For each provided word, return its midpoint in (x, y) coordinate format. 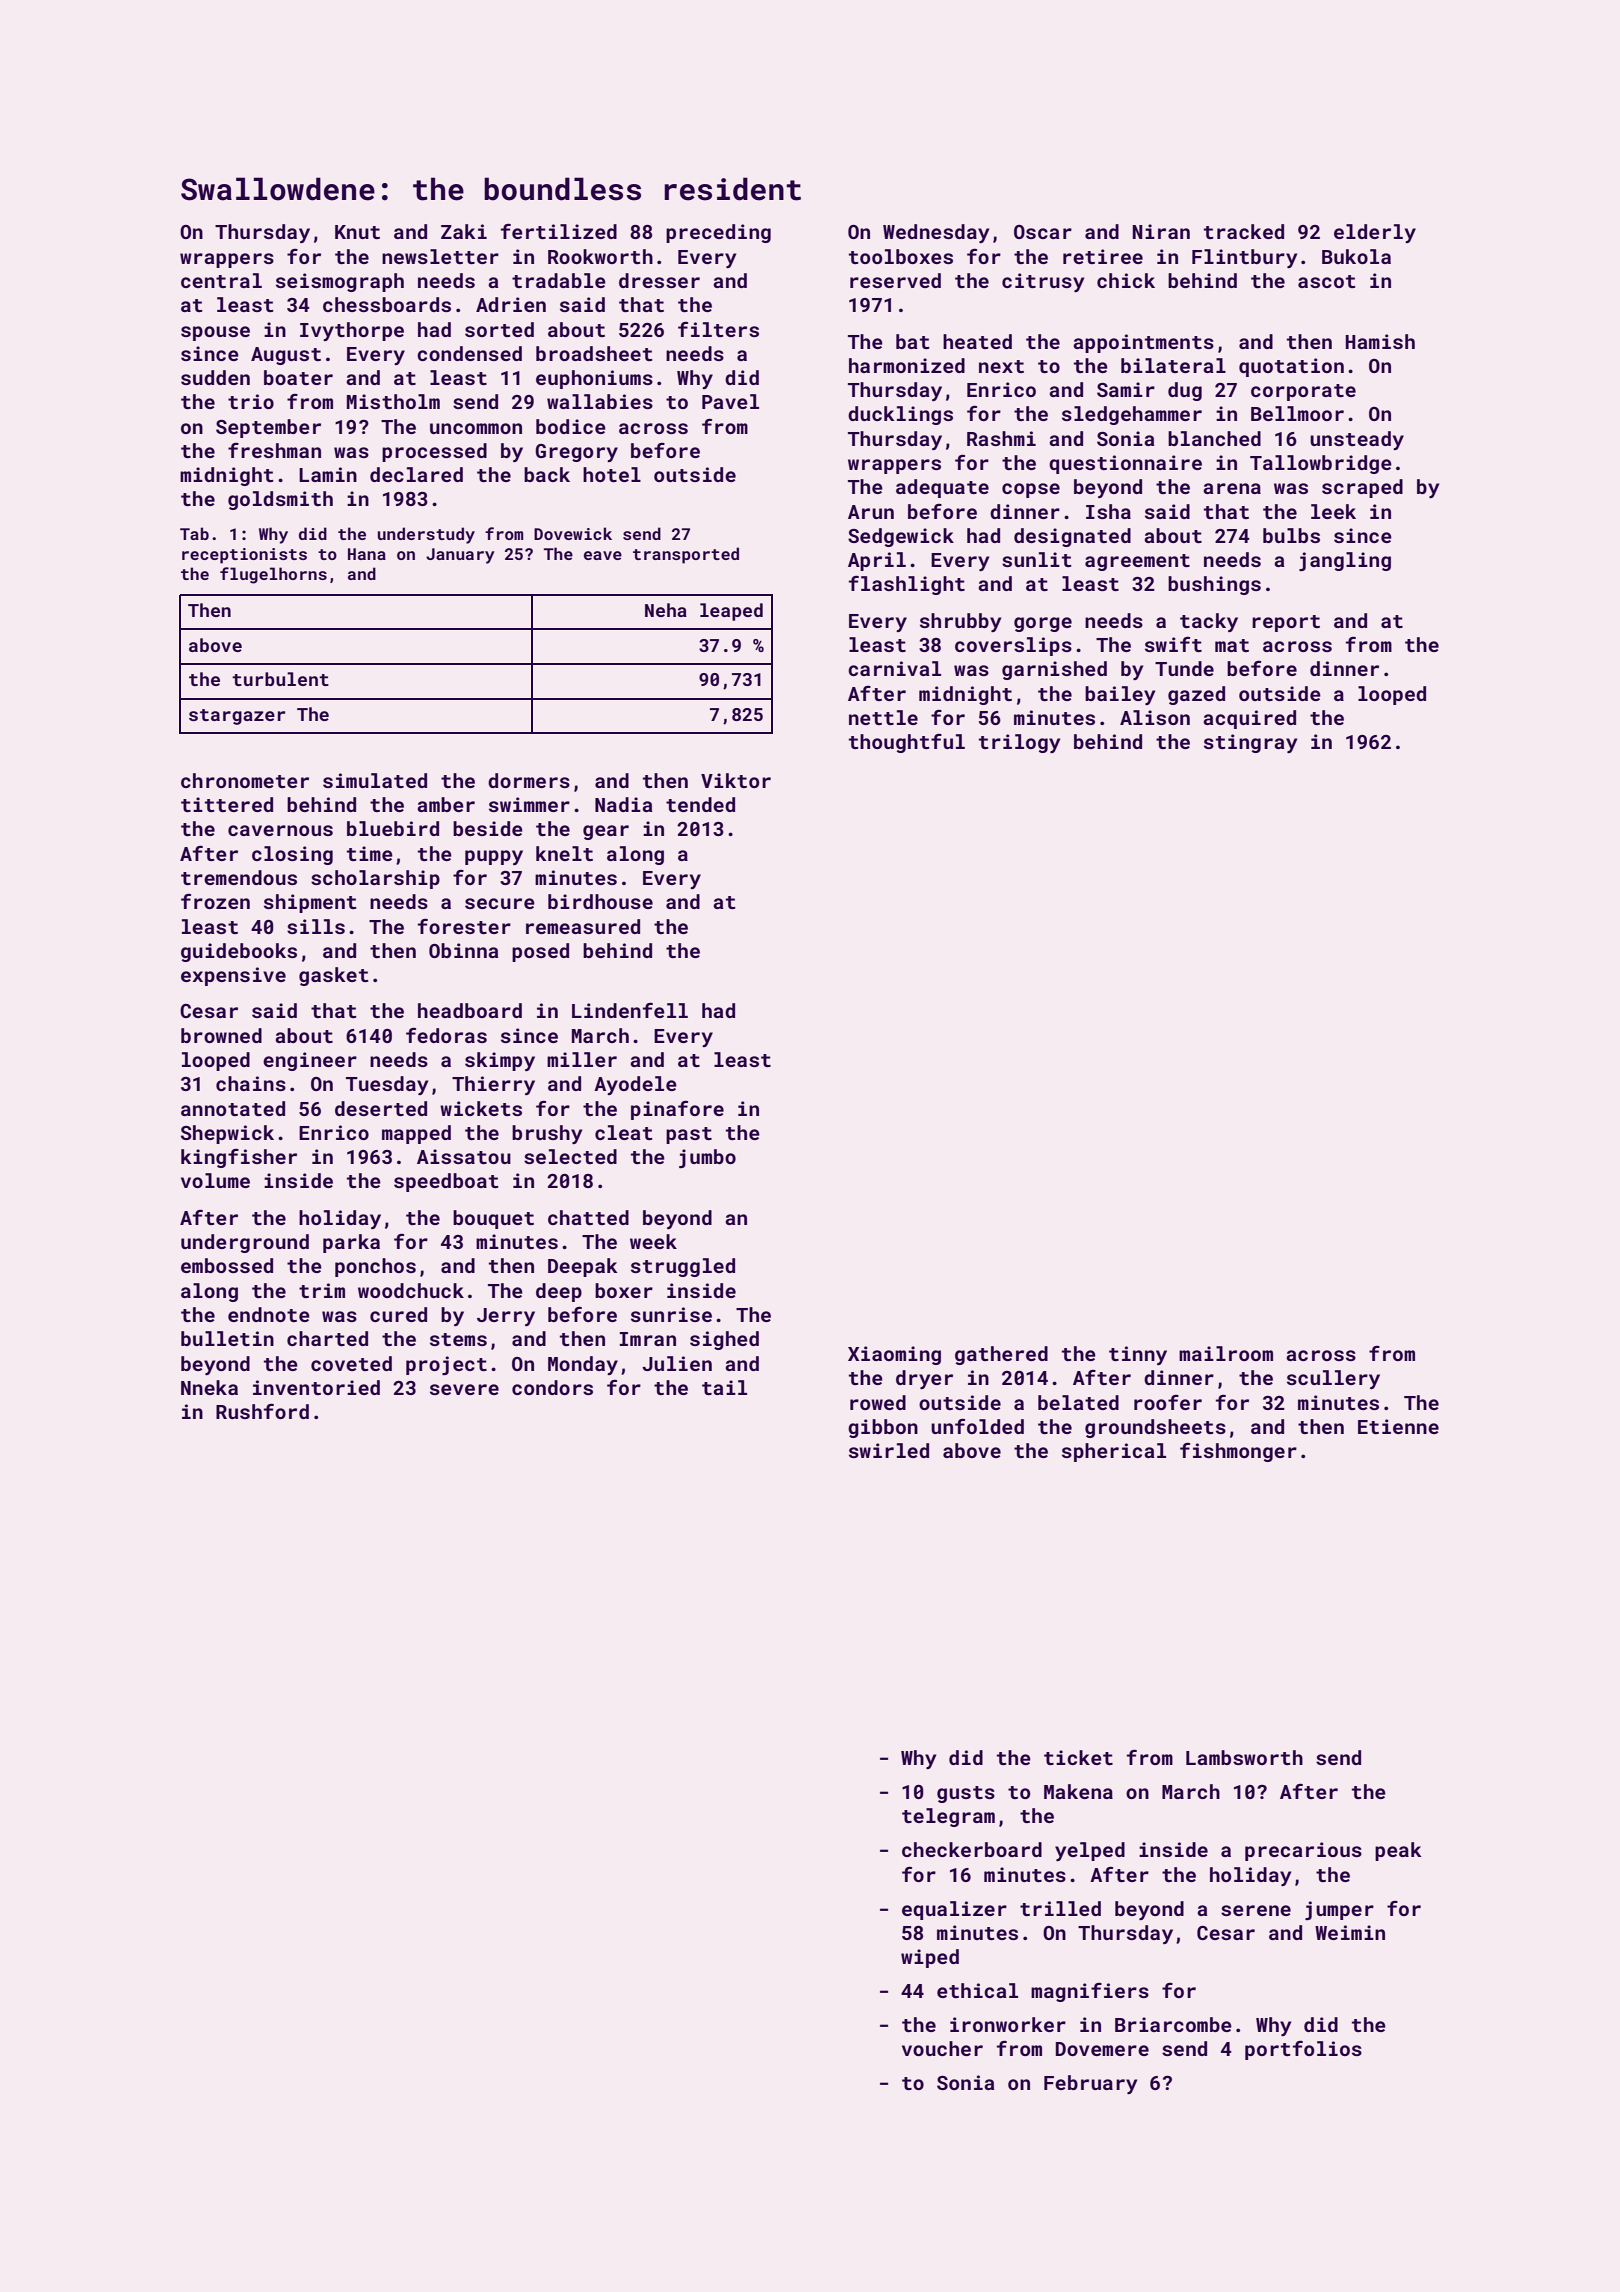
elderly (1375, 233)
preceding (718, 233)
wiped (930, 1958)
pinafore (677, 1110)
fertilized (559, 231)
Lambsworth (1244, 1757)
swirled (889, 1450)
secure (500, 903)
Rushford (262, 1411)
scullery (1333, 1379)
